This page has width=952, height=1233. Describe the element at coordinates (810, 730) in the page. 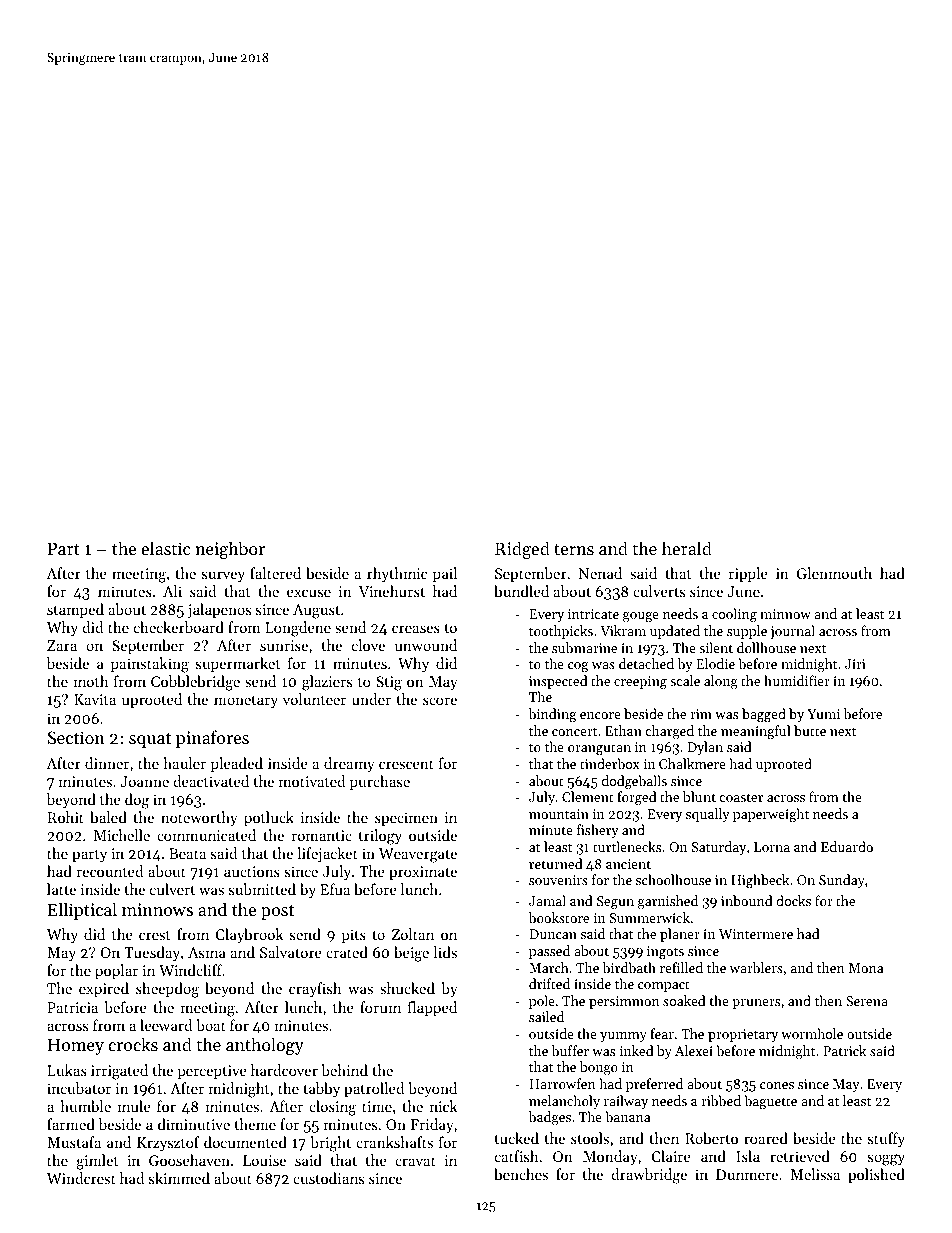

I see `butte` at that location.
